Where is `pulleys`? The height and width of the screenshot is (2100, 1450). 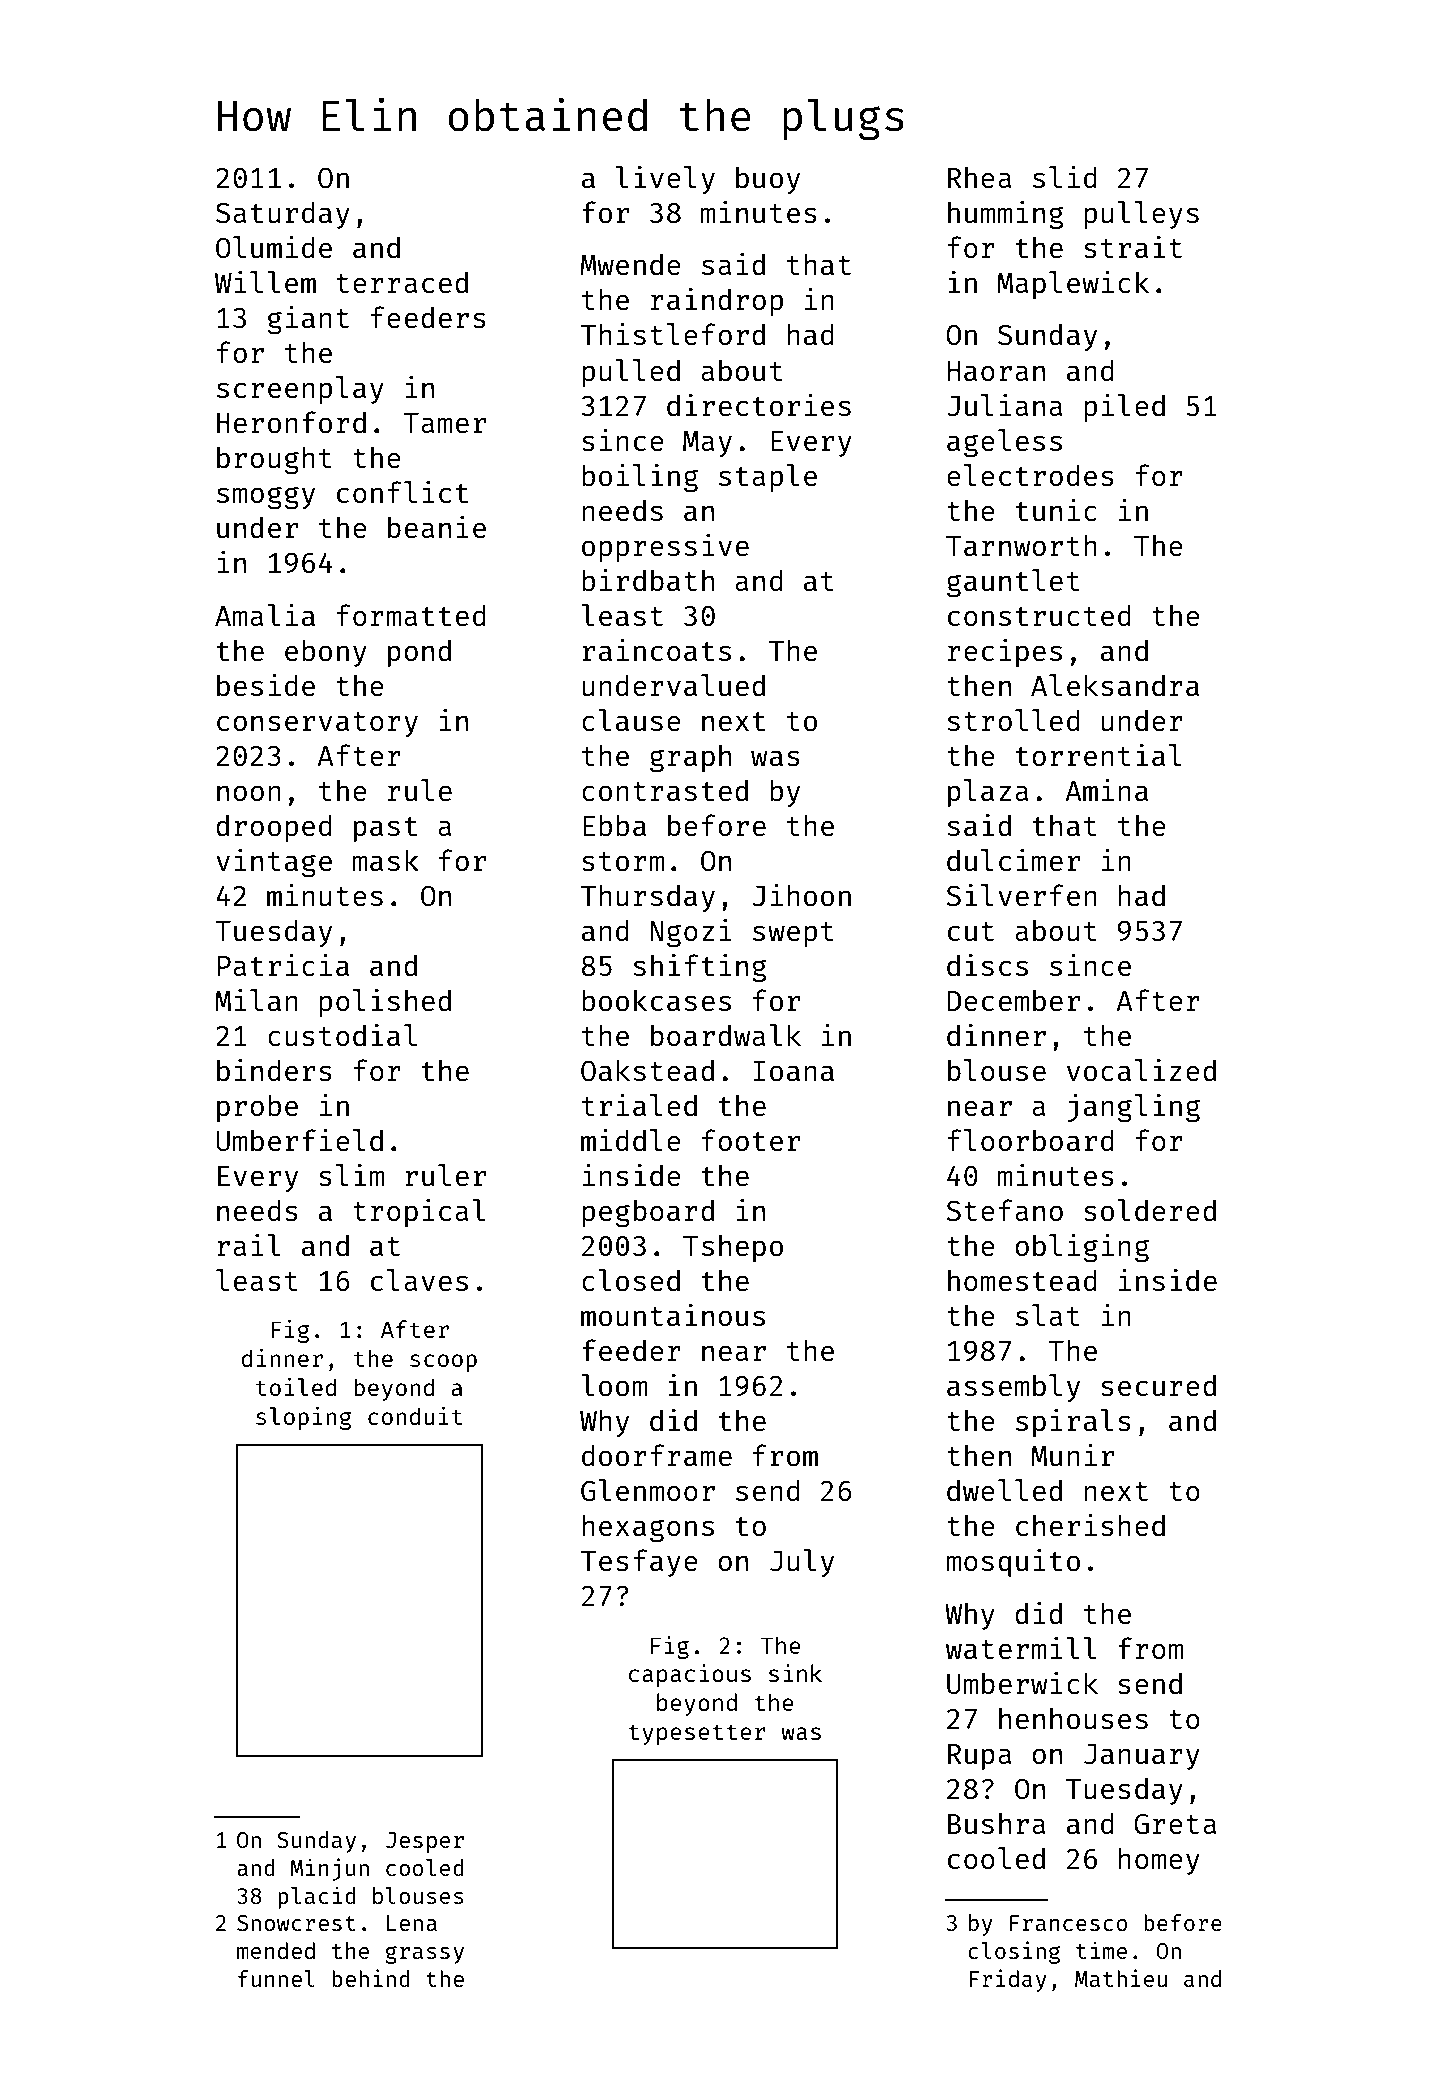 pulleys is located at coordinates (1141, 215).
